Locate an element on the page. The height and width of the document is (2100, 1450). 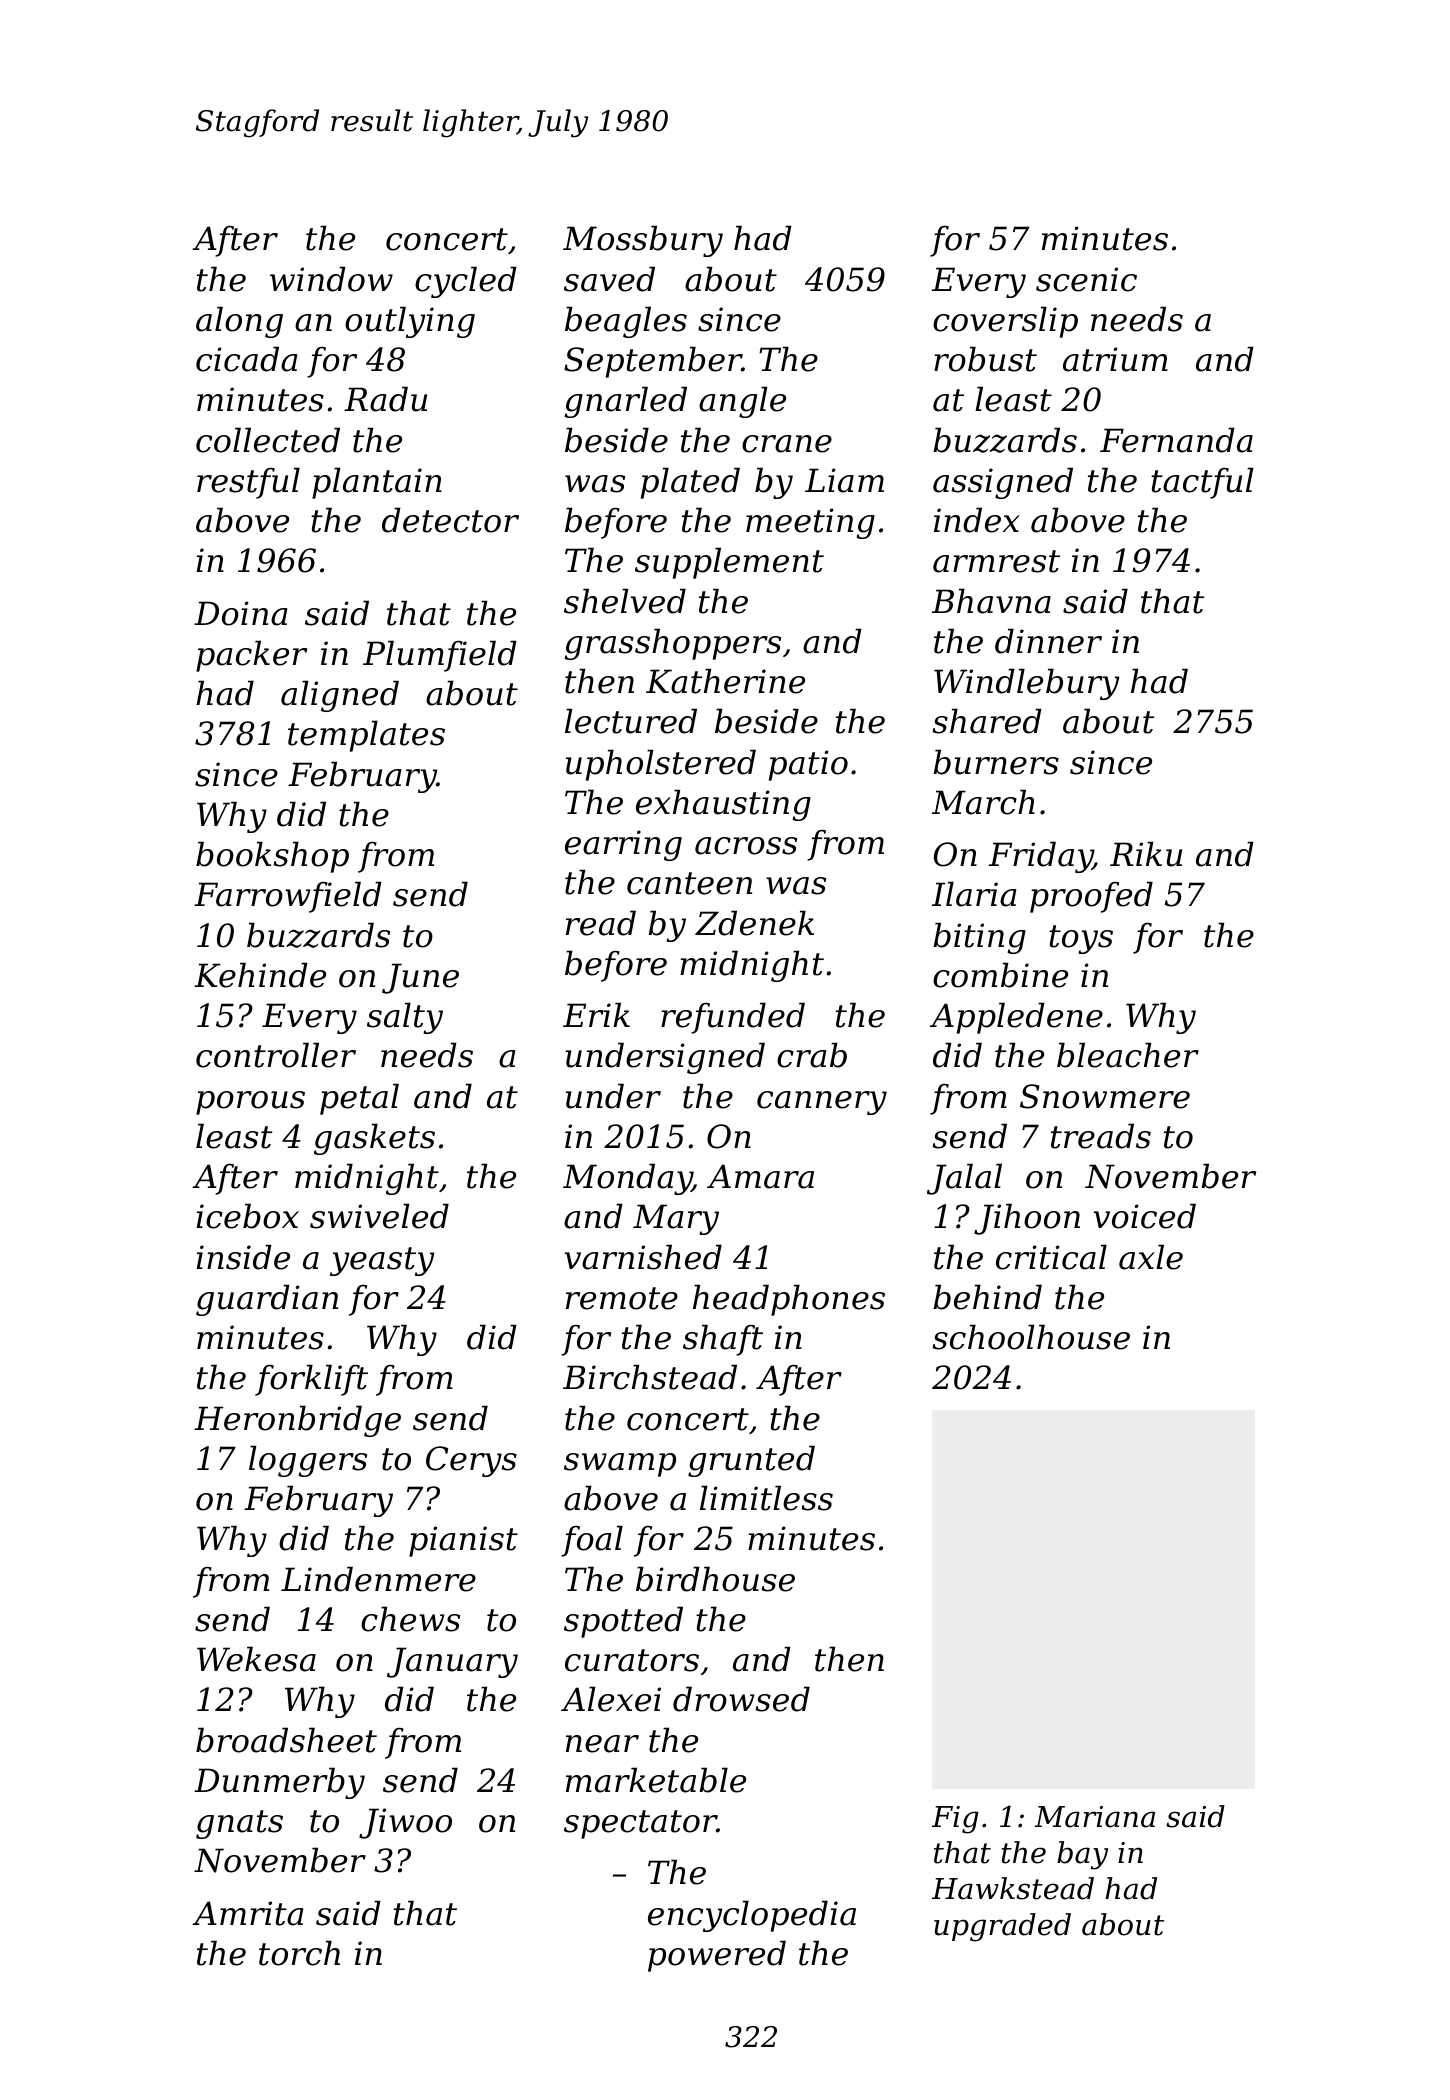
Mariana is located at coordinates (1094, 1817).
